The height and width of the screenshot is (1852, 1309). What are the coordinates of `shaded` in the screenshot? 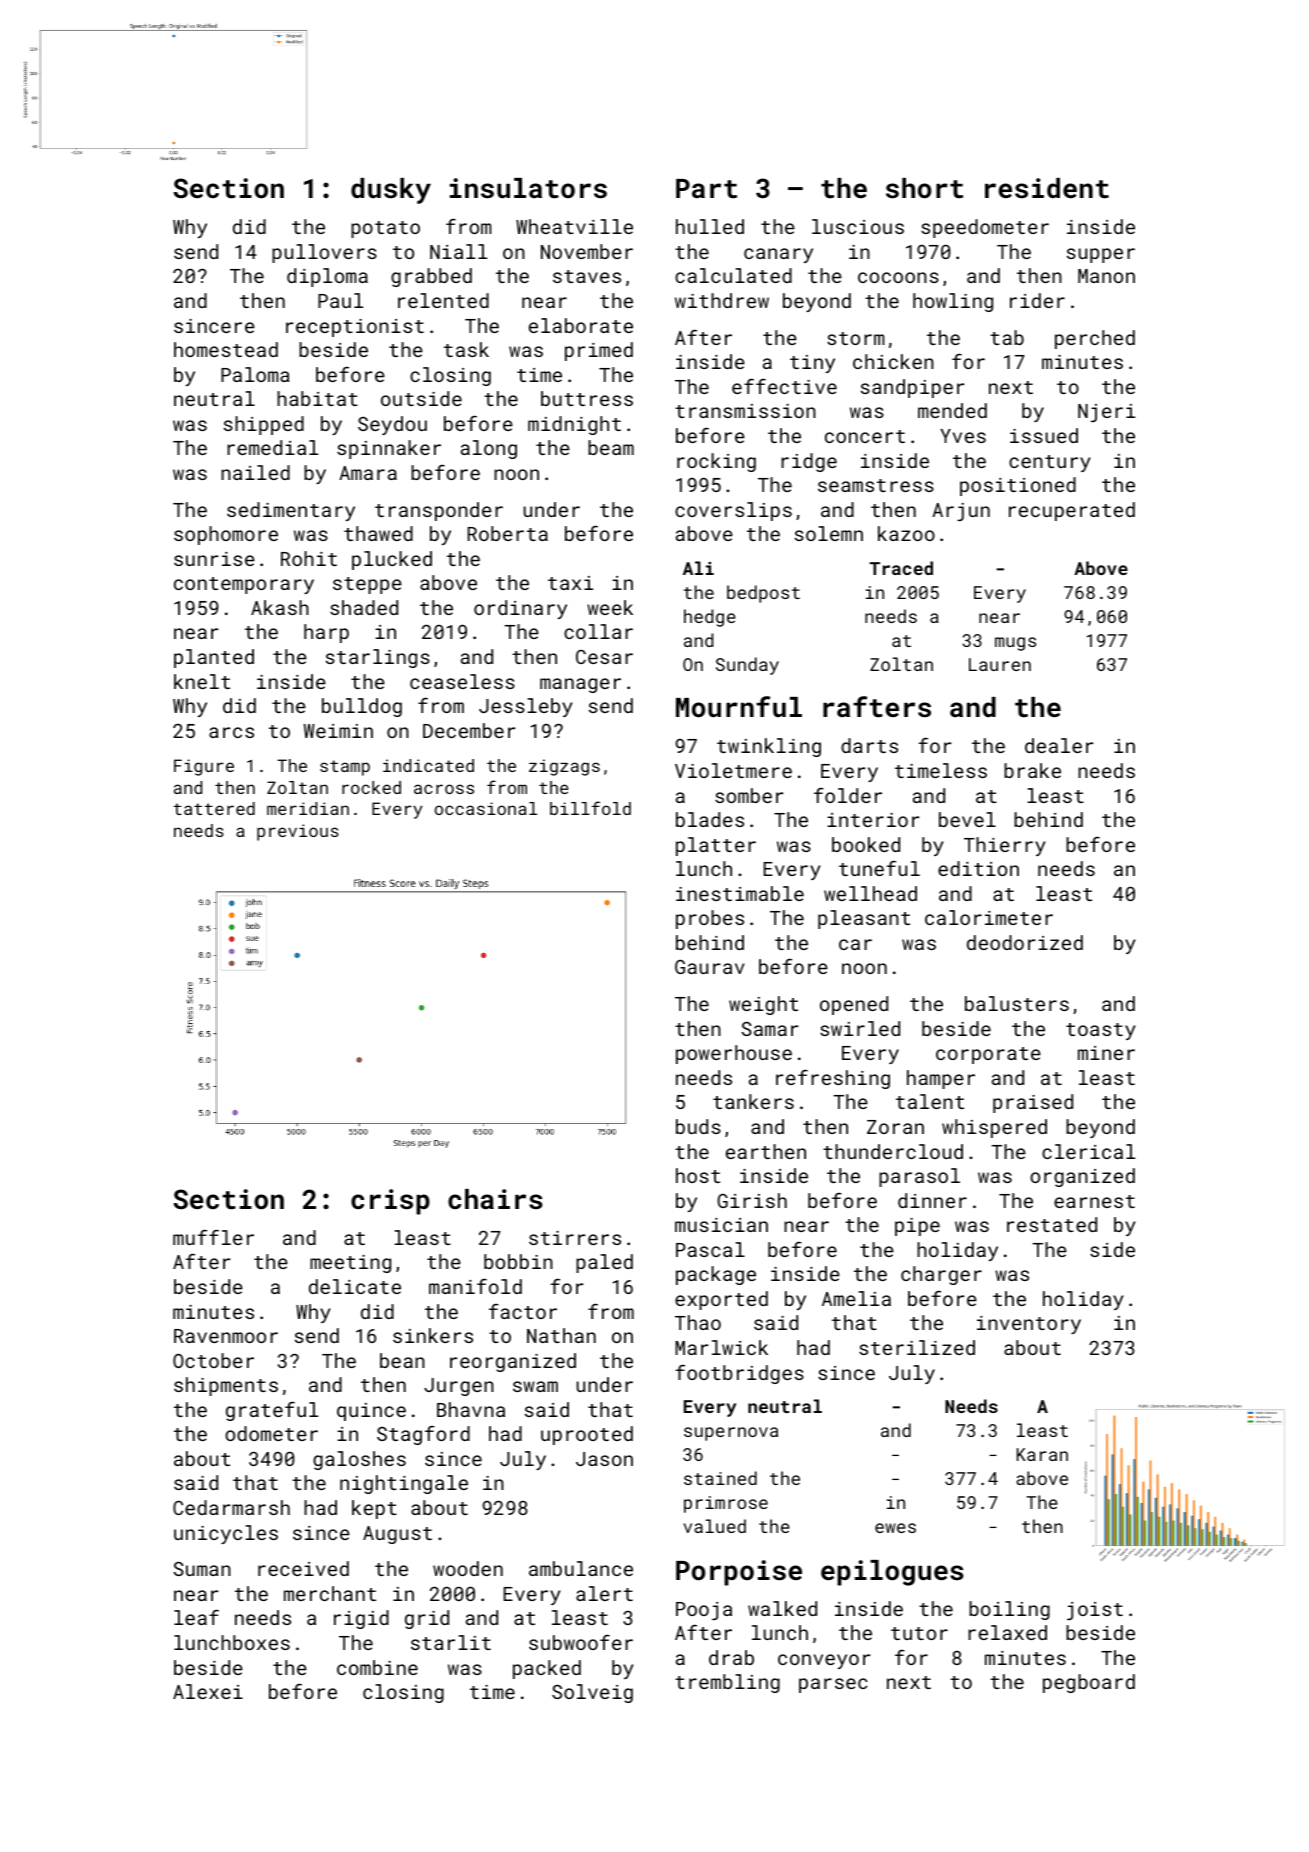 It's located at (364, 607).
